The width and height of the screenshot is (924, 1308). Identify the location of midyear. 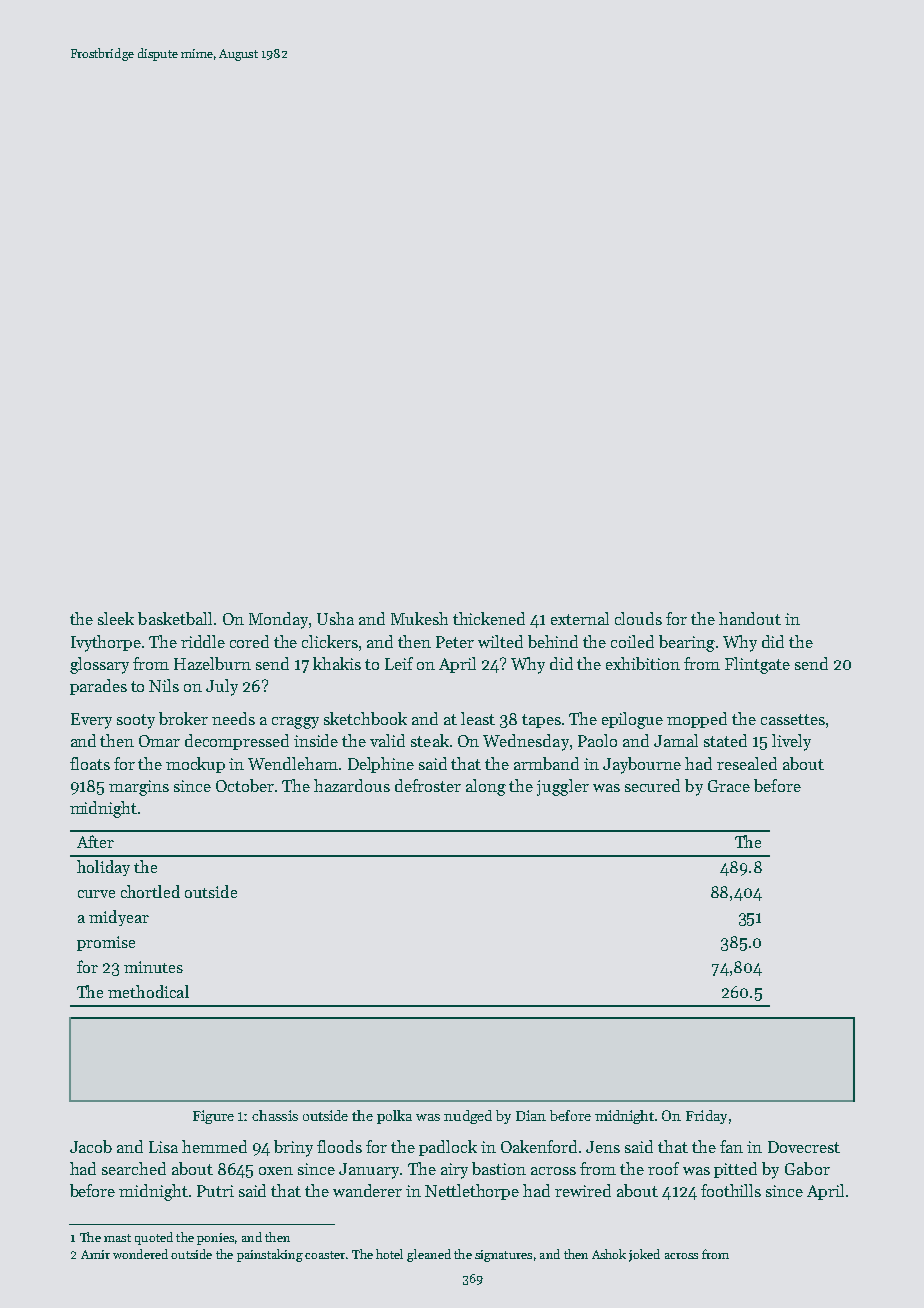
(119, 918).
